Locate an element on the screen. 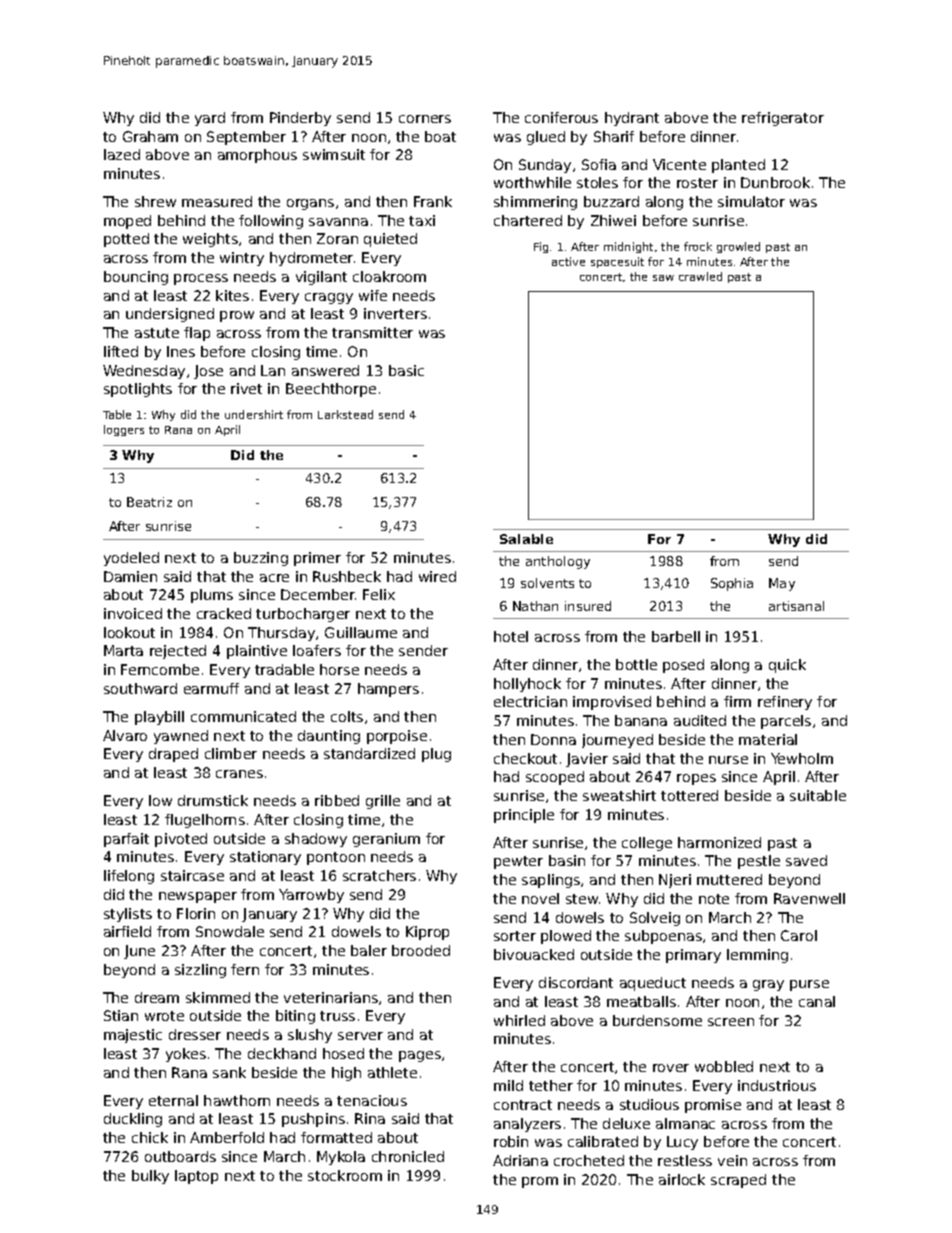 This screenshot has height=1233, width=952. primer is located at coordinates (317, 559).
